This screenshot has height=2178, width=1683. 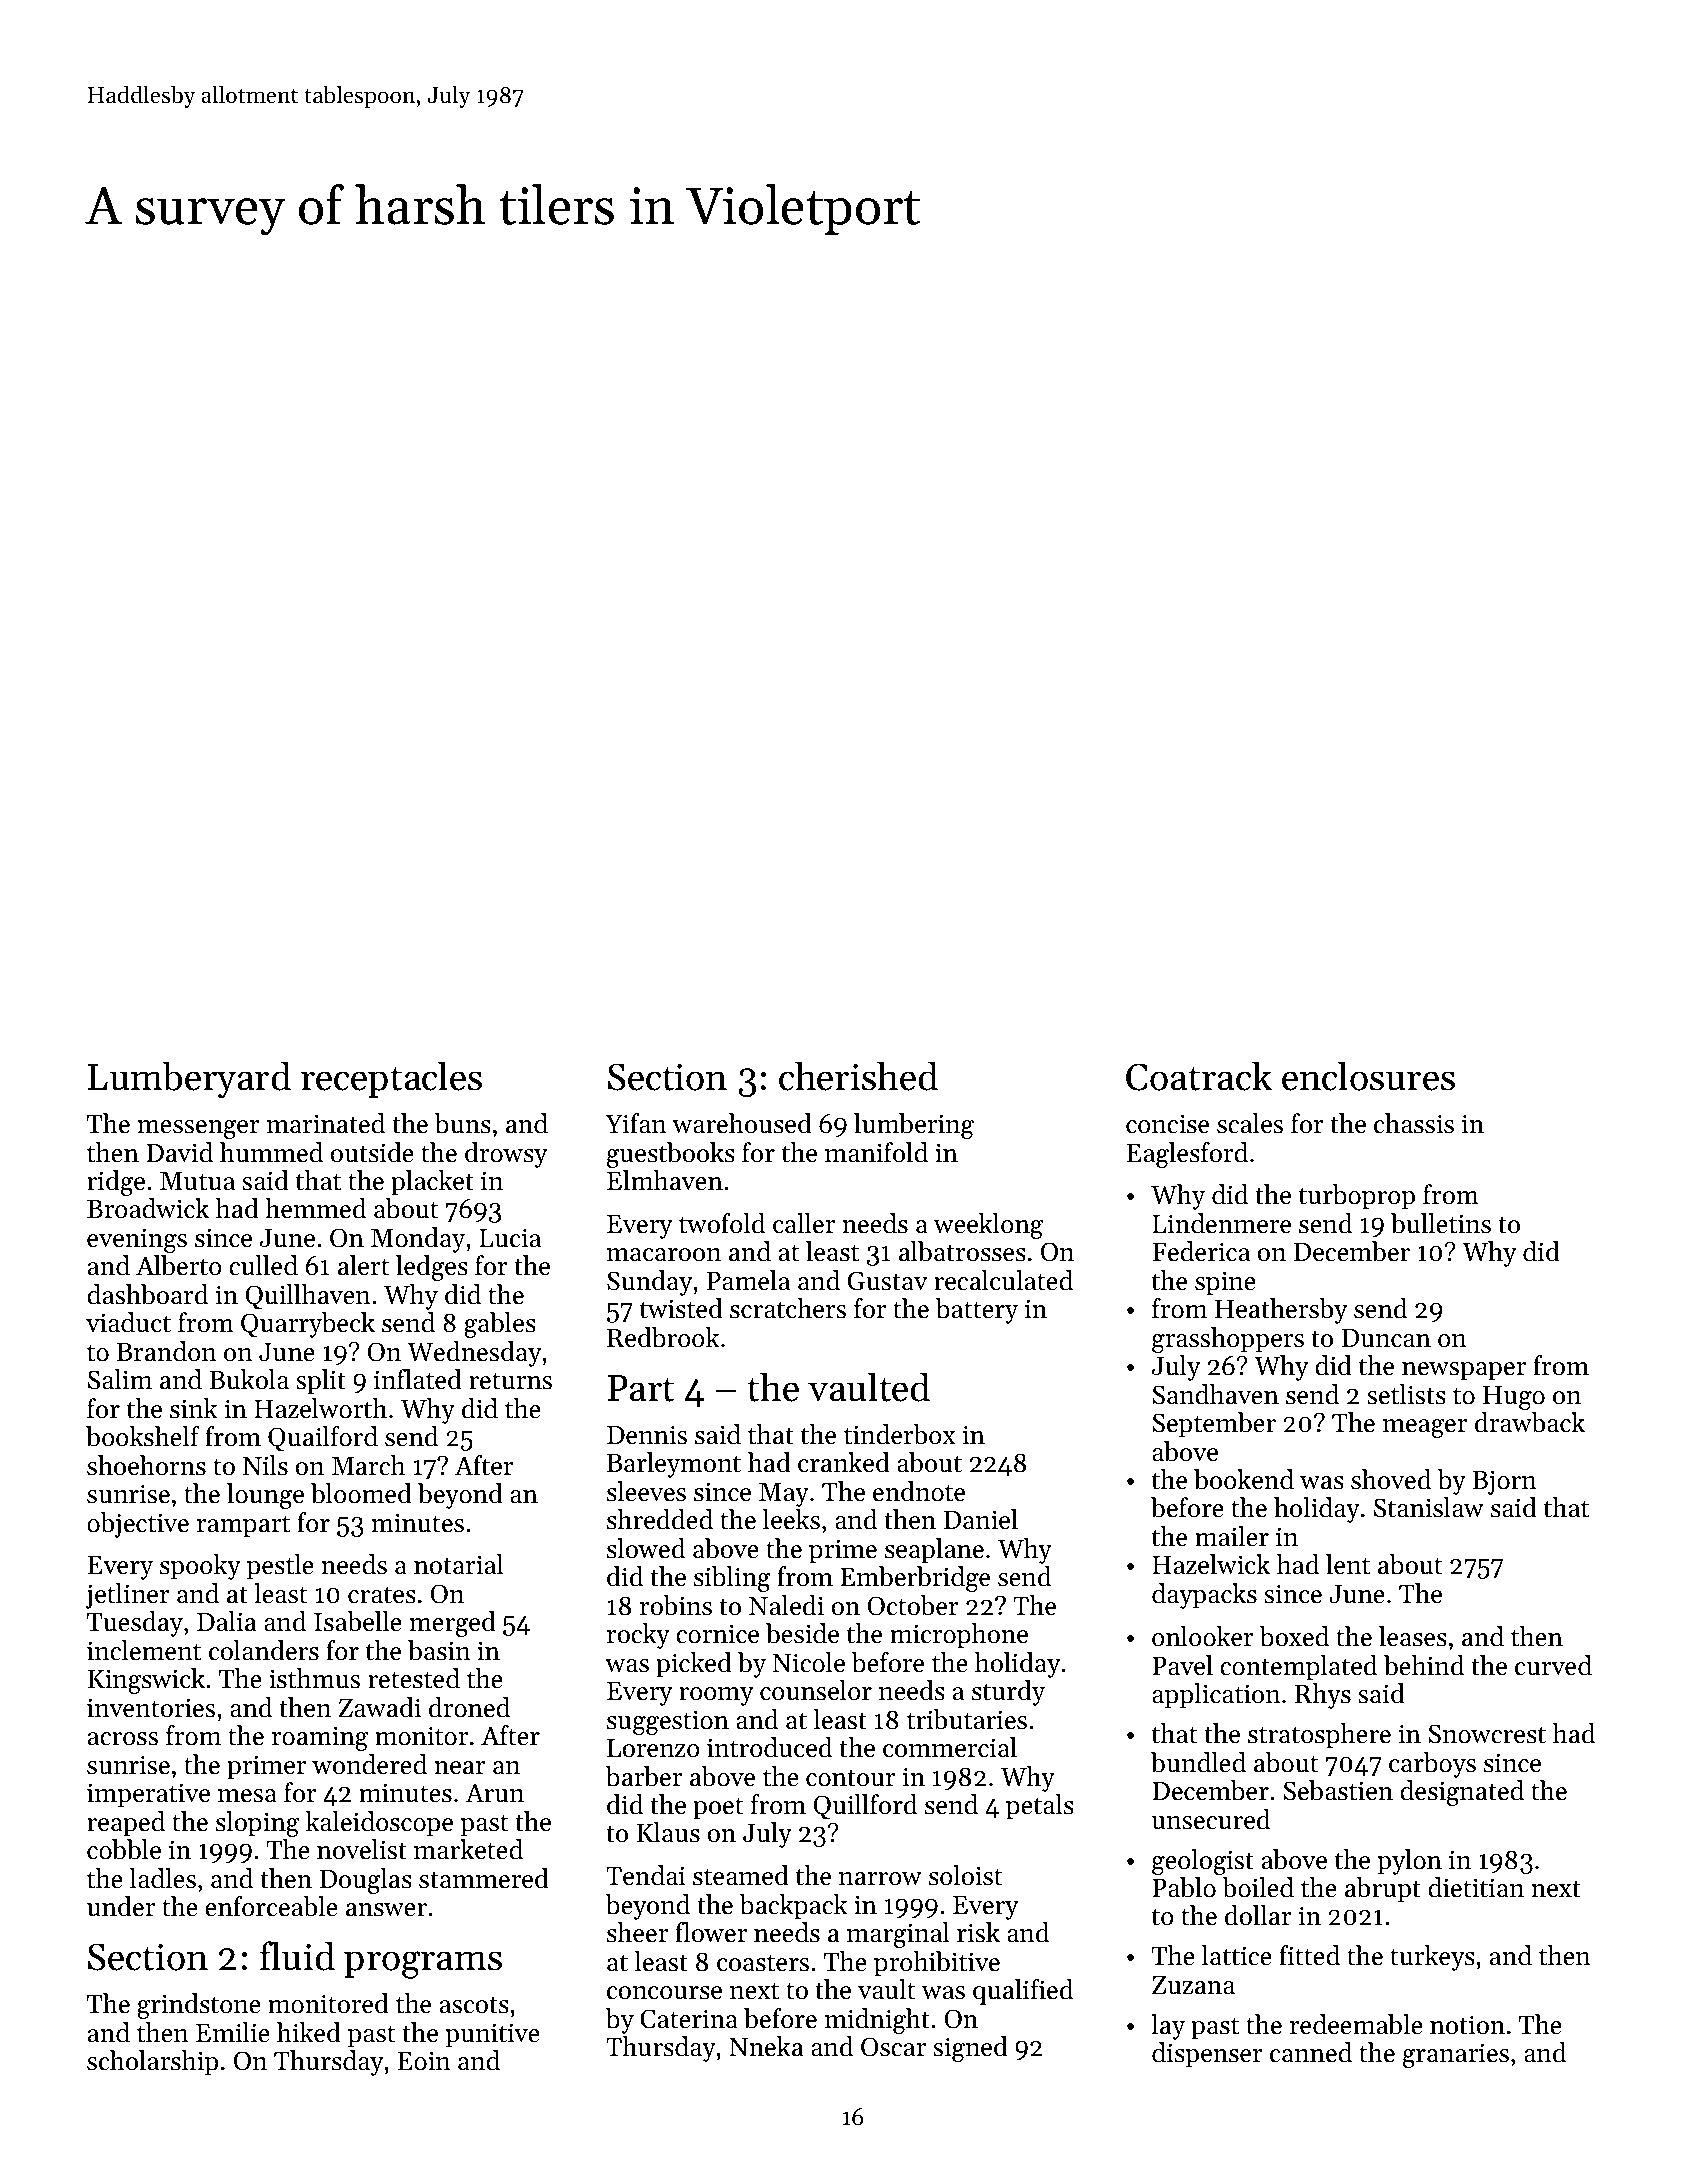 I want to click on ascots, so click(x=474, y=2005).
